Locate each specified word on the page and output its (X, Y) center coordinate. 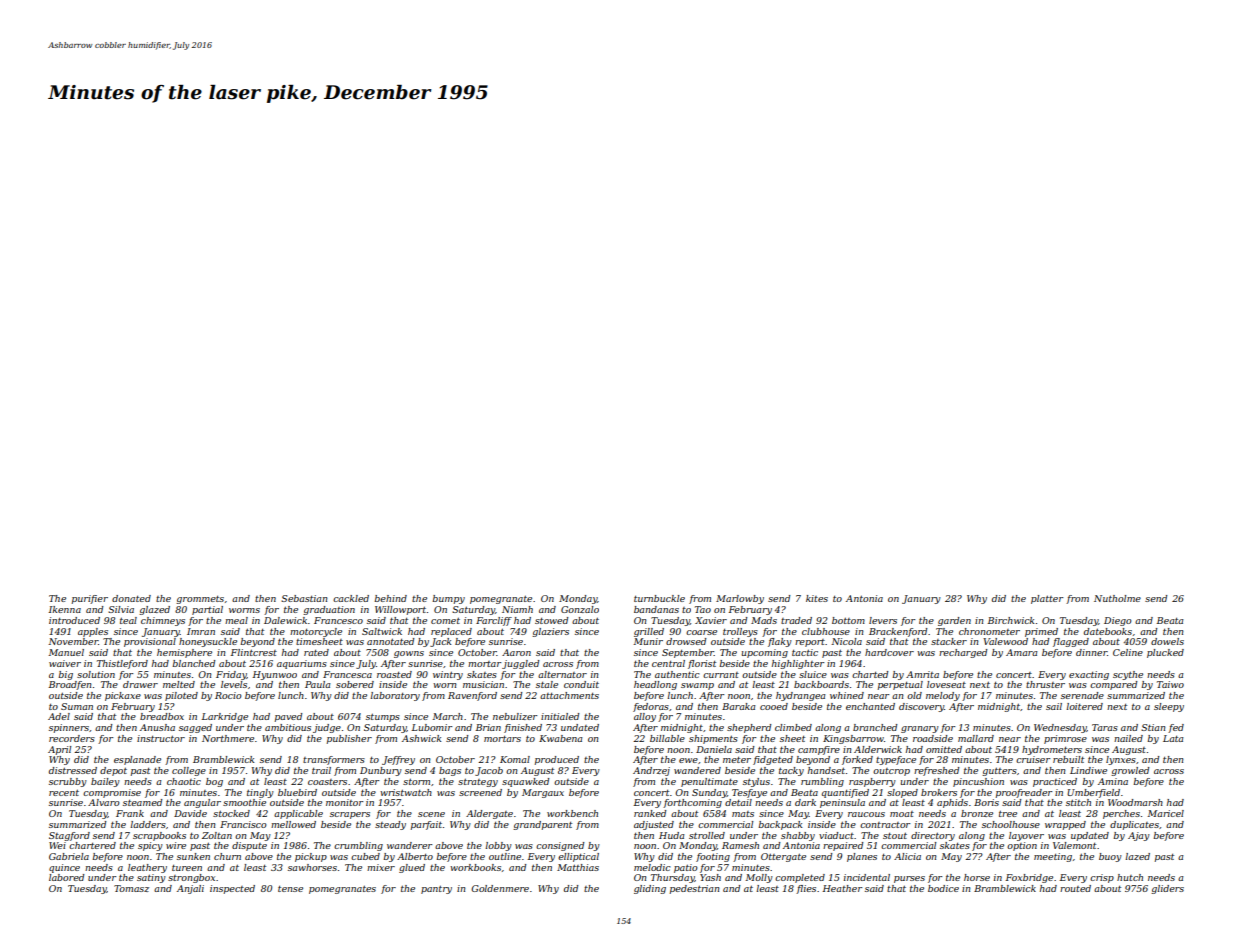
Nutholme (1117, 598)
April (59, 750)
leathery (147, 868)
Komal (515, 759)
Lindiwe (1088, 770)
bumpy (448, 599)
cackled (351, 598)
